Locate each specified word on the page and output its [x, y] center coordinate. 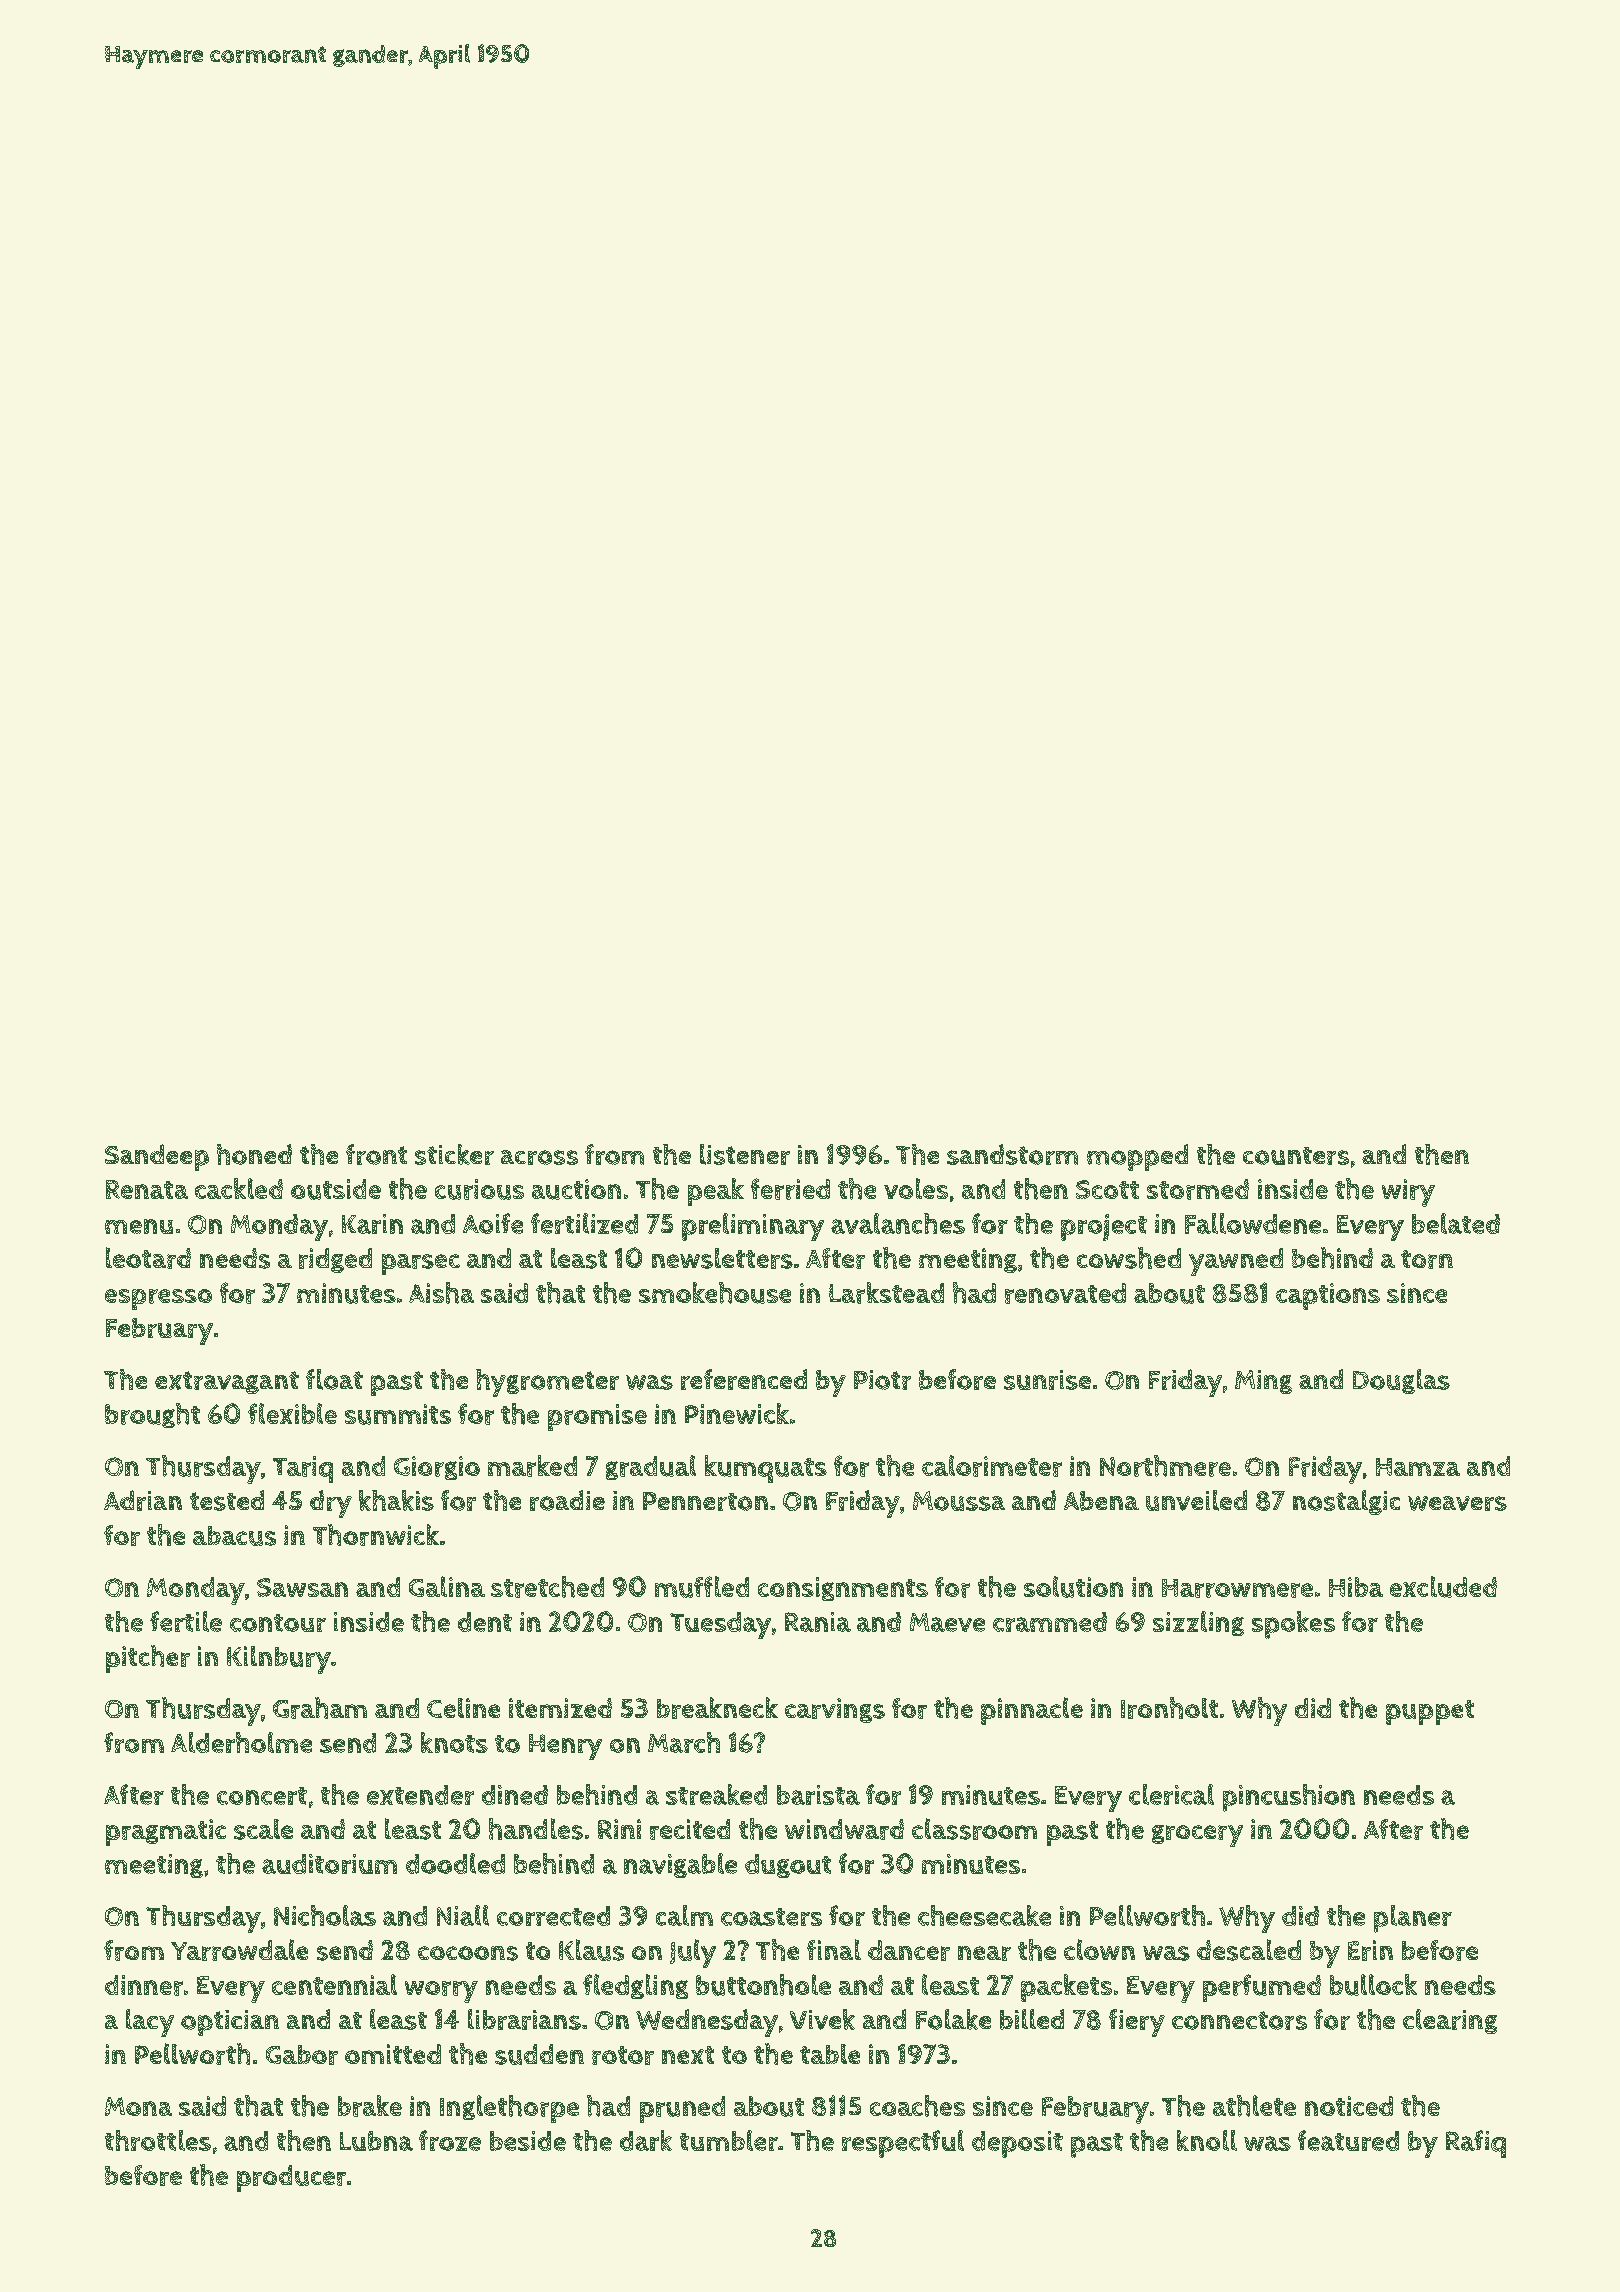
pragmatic [166, 1832]
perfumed [1262, 1988]
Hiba [1356, 1587]
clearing [1450, 2021]
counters [1296, 1156]
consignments [843, 1589]
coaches [917, 2106]
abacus [234, 1536]
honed [254, 1154]
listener [745, 1154]
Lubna [376, 2141]
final [834, 1949]
